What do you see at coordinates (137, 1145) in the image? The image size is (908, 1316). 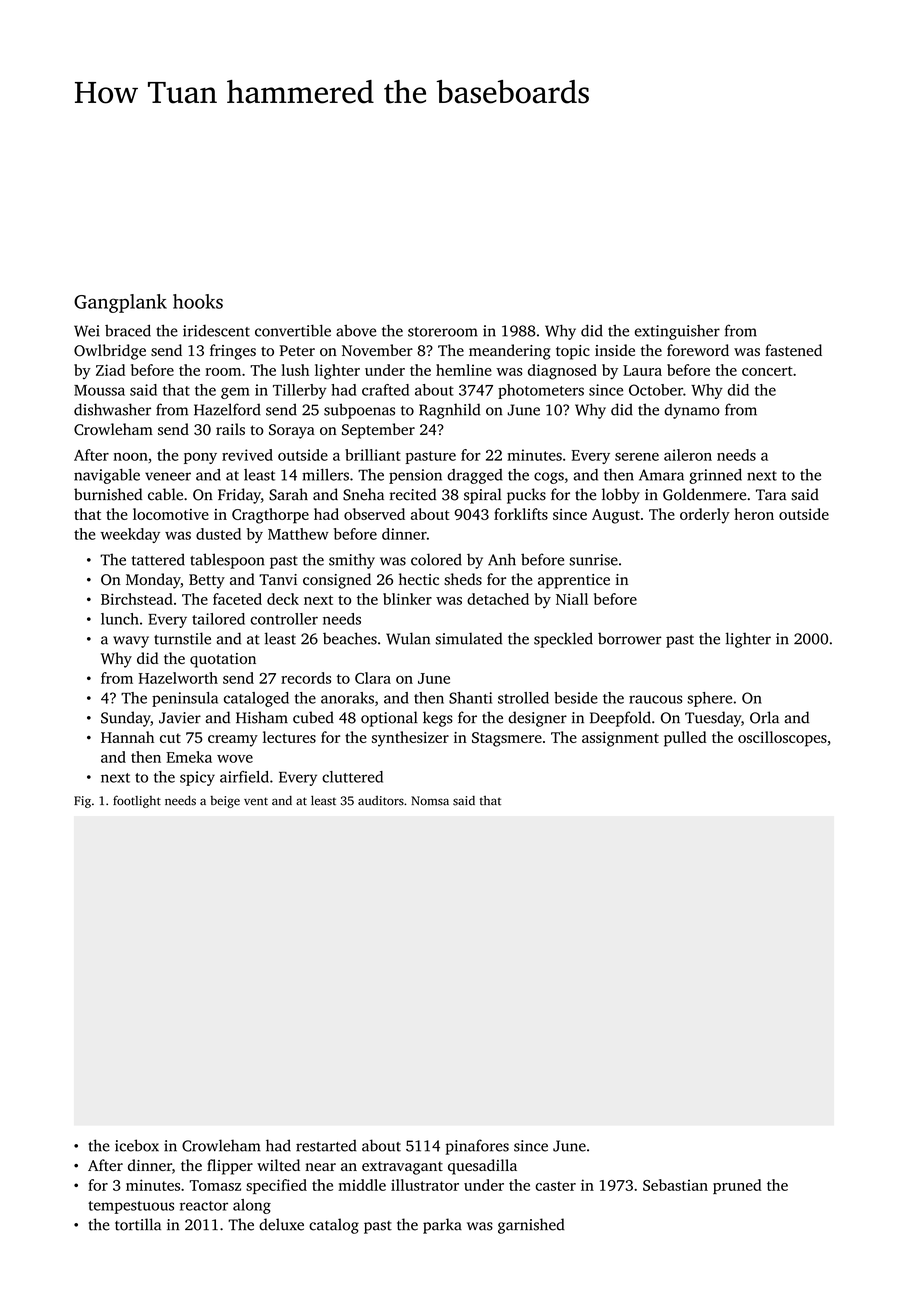 I see `icebox` at bounding box center [137, 1145].
